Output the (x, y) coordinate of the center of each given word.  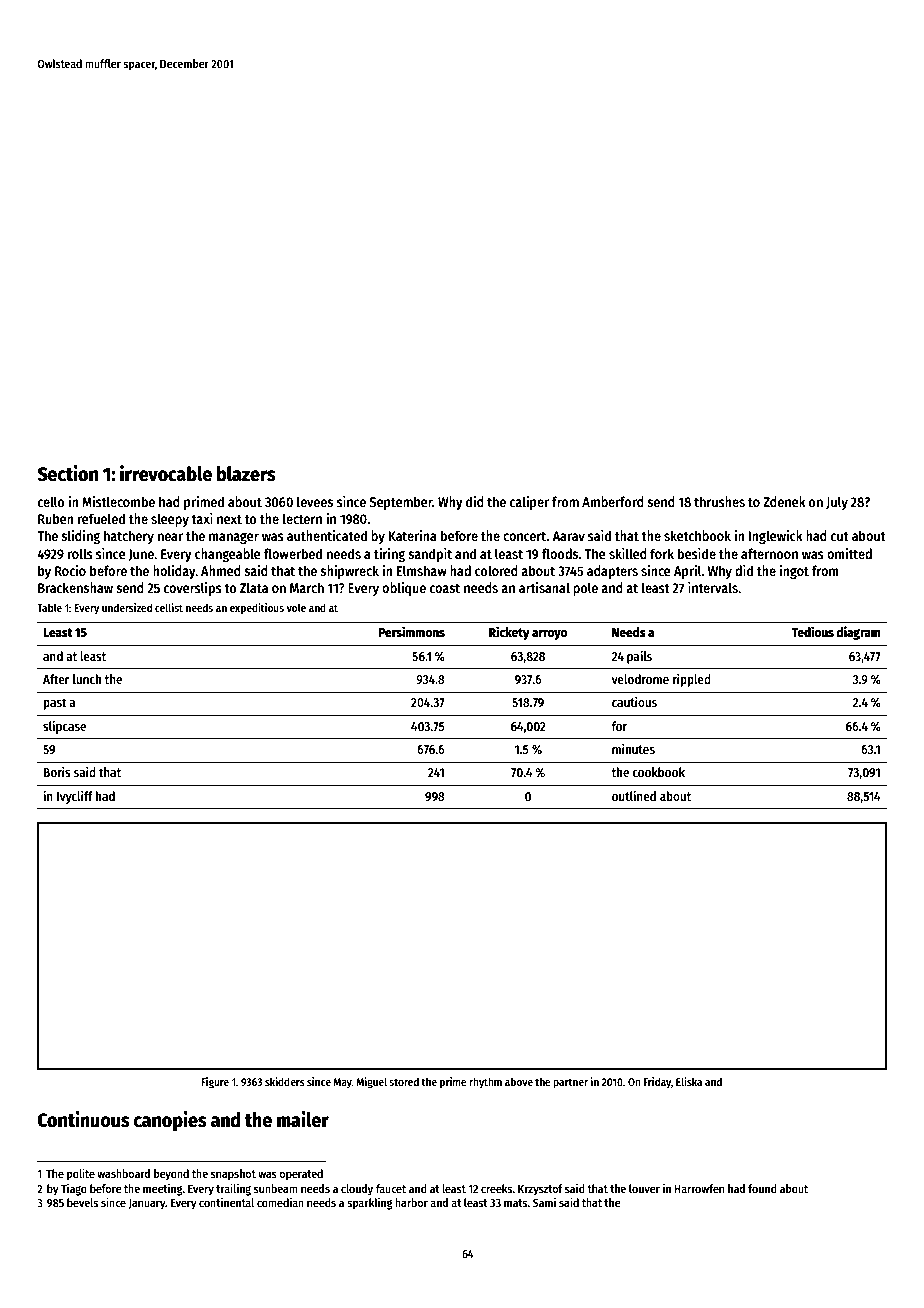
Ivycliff (75, 797)
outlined (634, 795)
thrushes (719, 501)
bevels (82, 1202)
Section (67, 473)
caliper (529, 503)
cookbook (658, 772)
